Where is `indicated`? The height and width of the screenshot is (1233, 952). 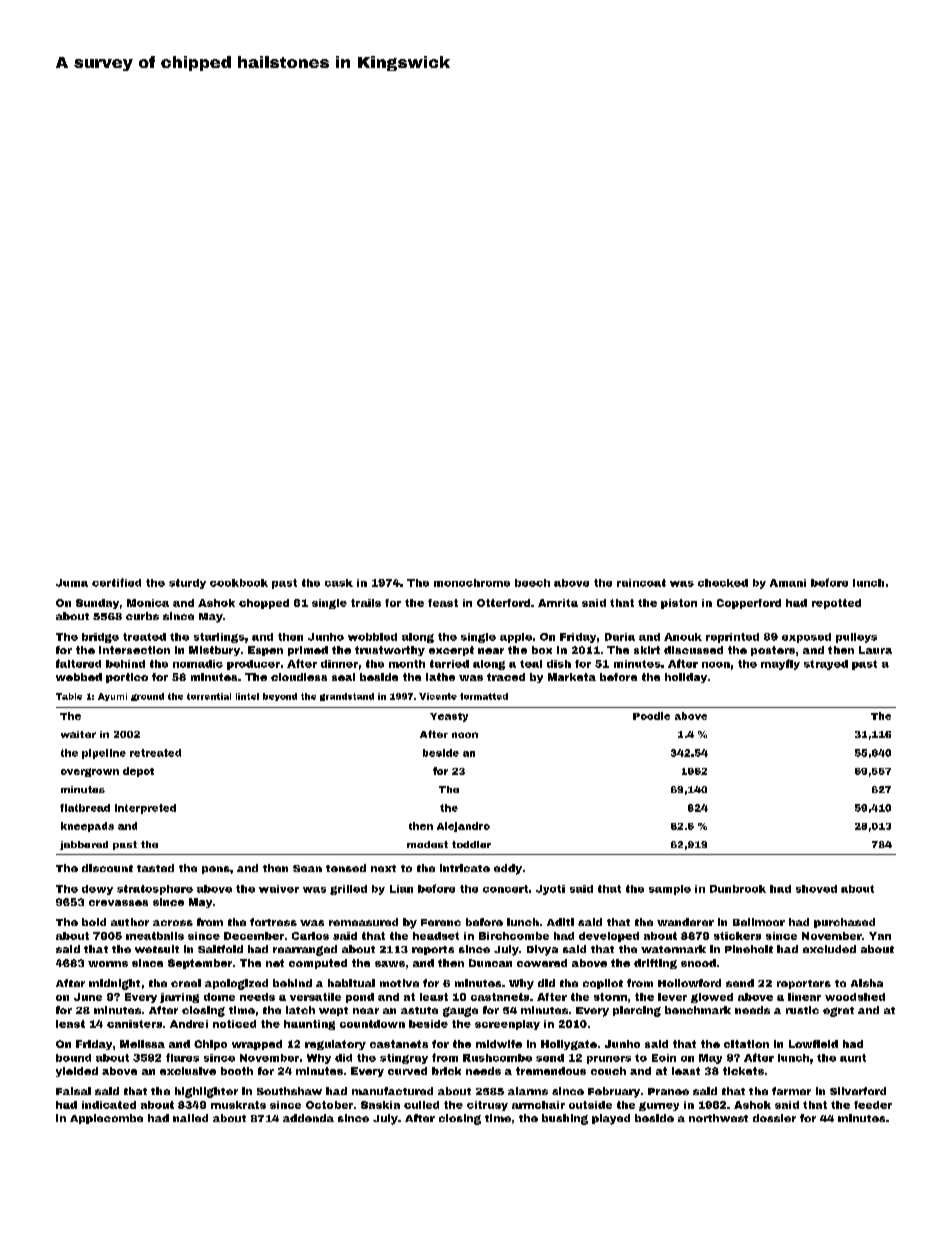 indicated is located at coordinates (109, 1105).
